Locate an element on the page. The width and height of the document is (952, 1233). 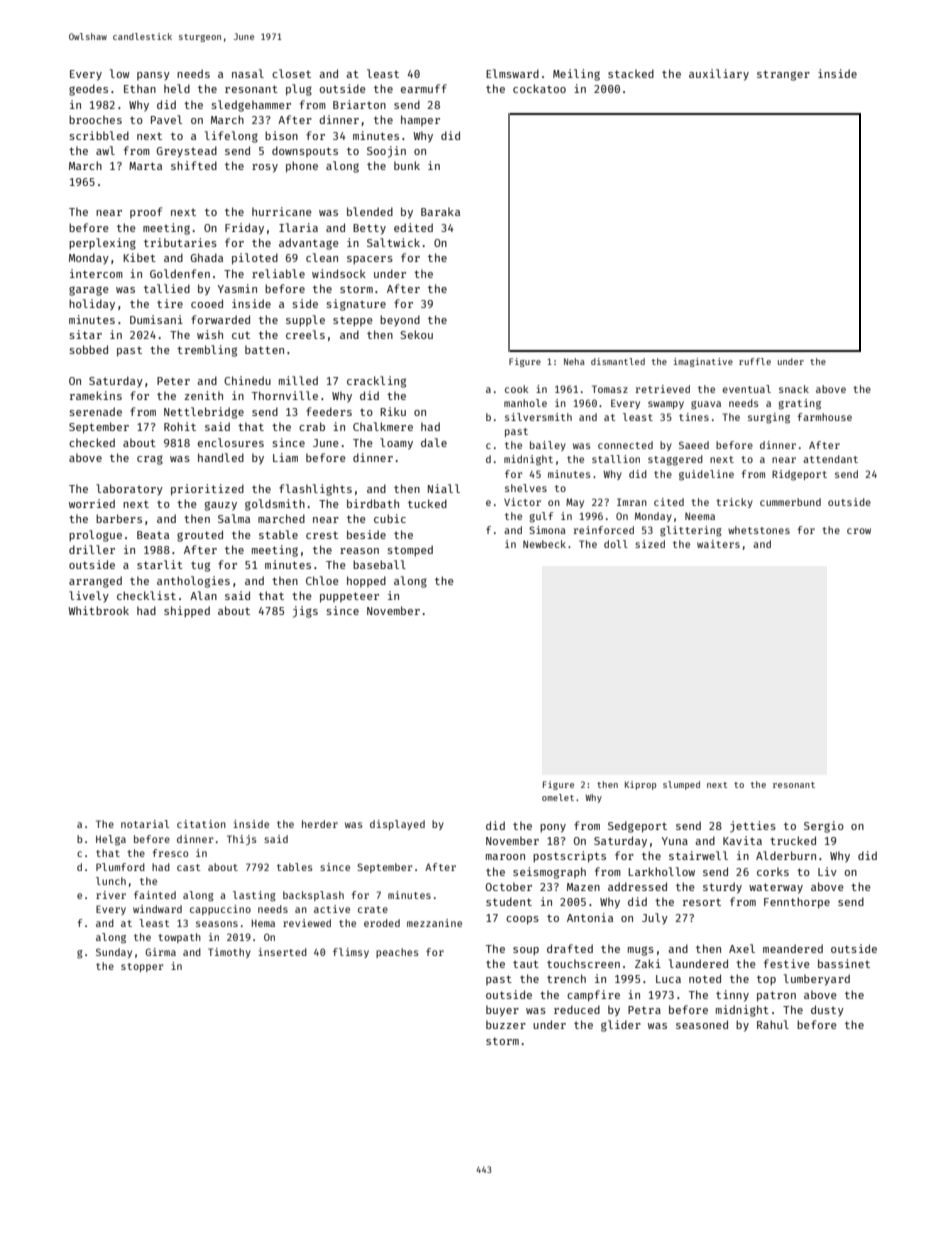
Sergio is located at coordinates (824, 827).
